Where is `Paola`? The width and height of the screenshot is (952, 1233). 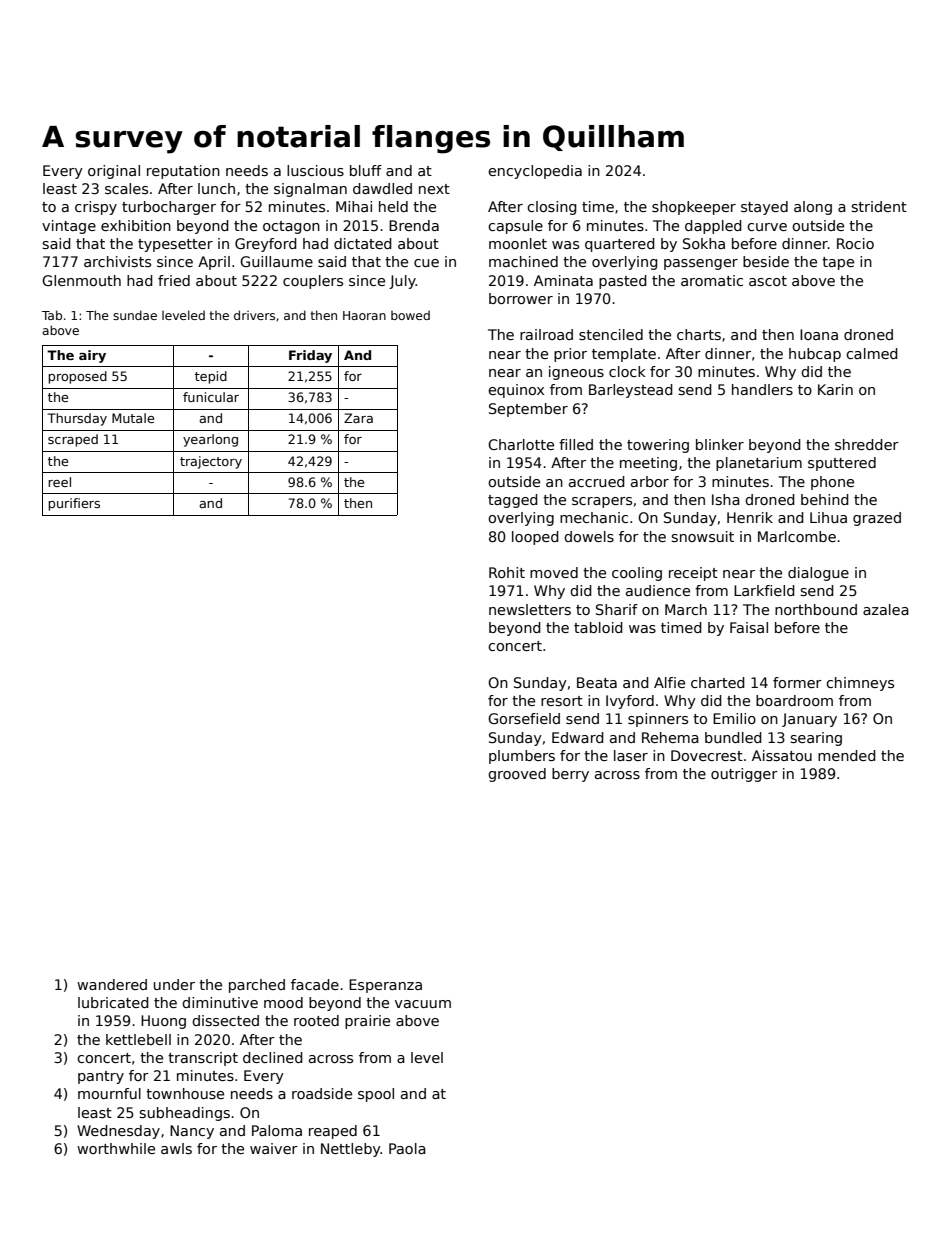
Paola is located at coordinates (407, 1148).
